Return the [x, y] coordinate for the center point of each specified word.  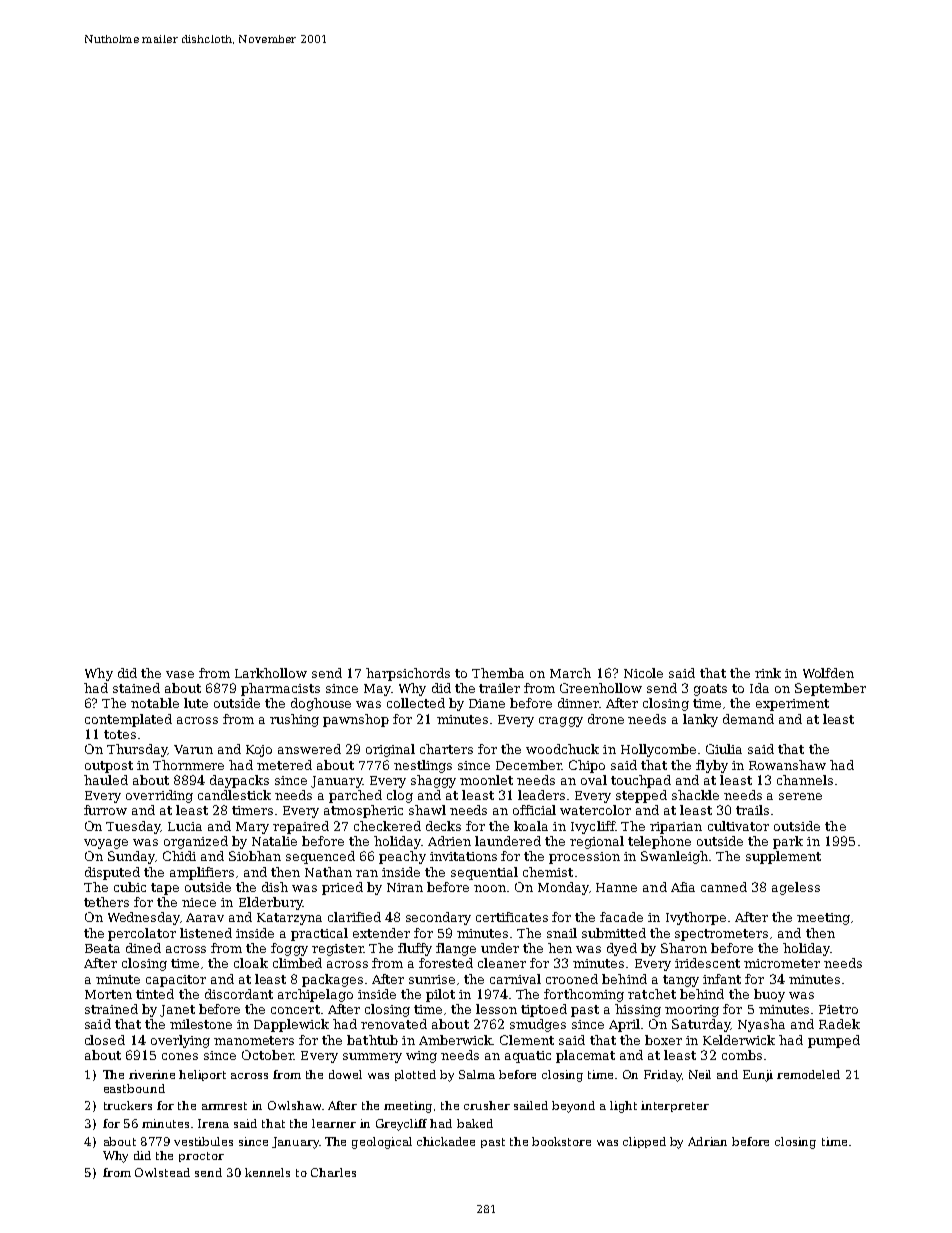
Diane [487, 703]
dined [143, 948]
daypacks [239, 781]
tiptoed [544, 1010]
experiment [792, 705]
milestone [201, 1024]
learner [334, 1123]
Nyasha [761, 1025]
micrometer [782, 963]
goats [710, 690]
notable [155, 703]
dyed [622, 949]
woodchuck [562, 749]
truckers [128, 1105]
